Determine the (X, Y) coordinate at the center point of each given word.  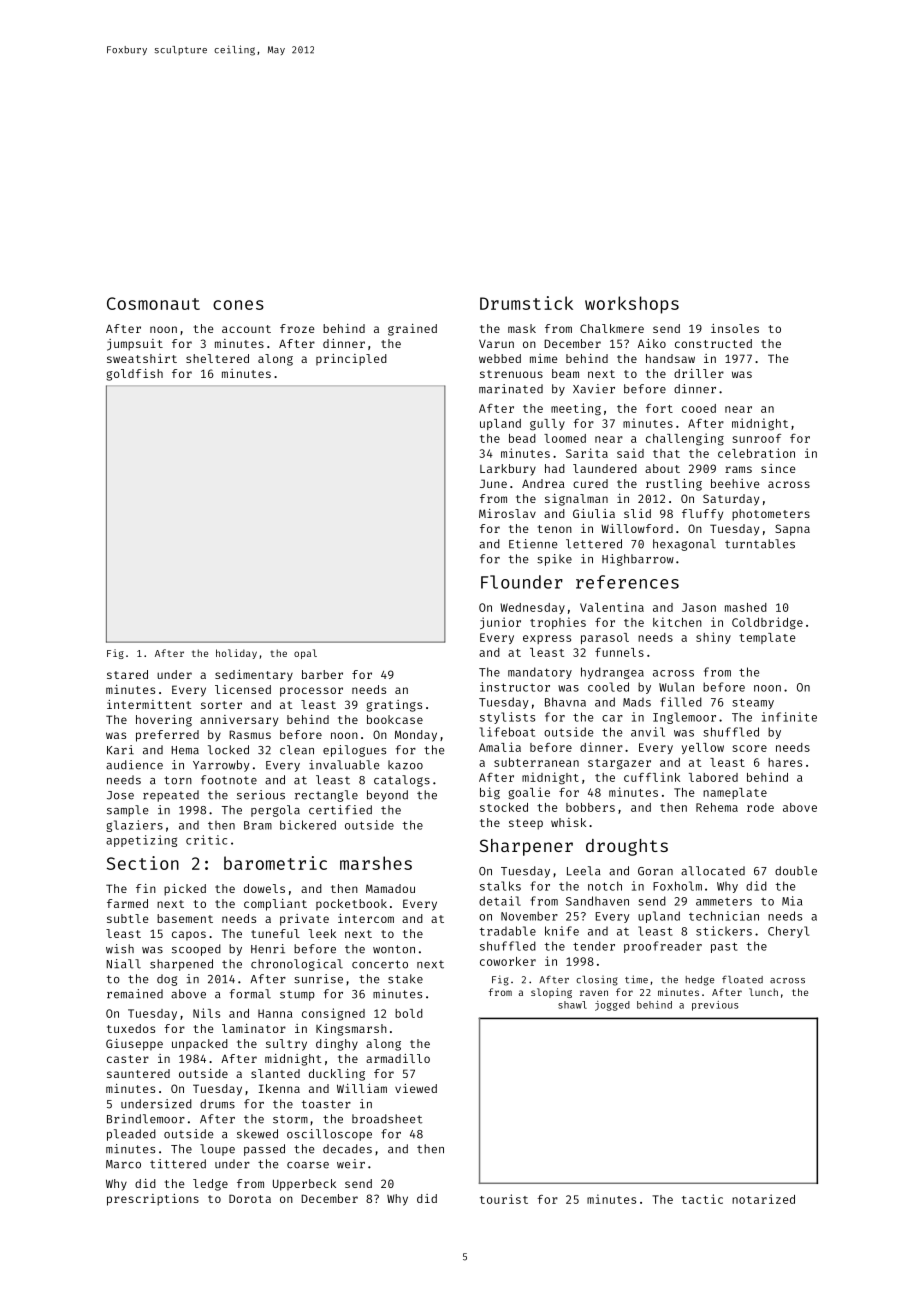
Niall (123, 964)
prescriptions (153, 1200)
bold (409, 1013)
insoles (735, 328)
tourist (504, 1199)
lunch (763, 992)
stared (127, 674)
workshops (632, 305)
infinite (789, 717)
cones (238, 305)
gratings (394, 706)
